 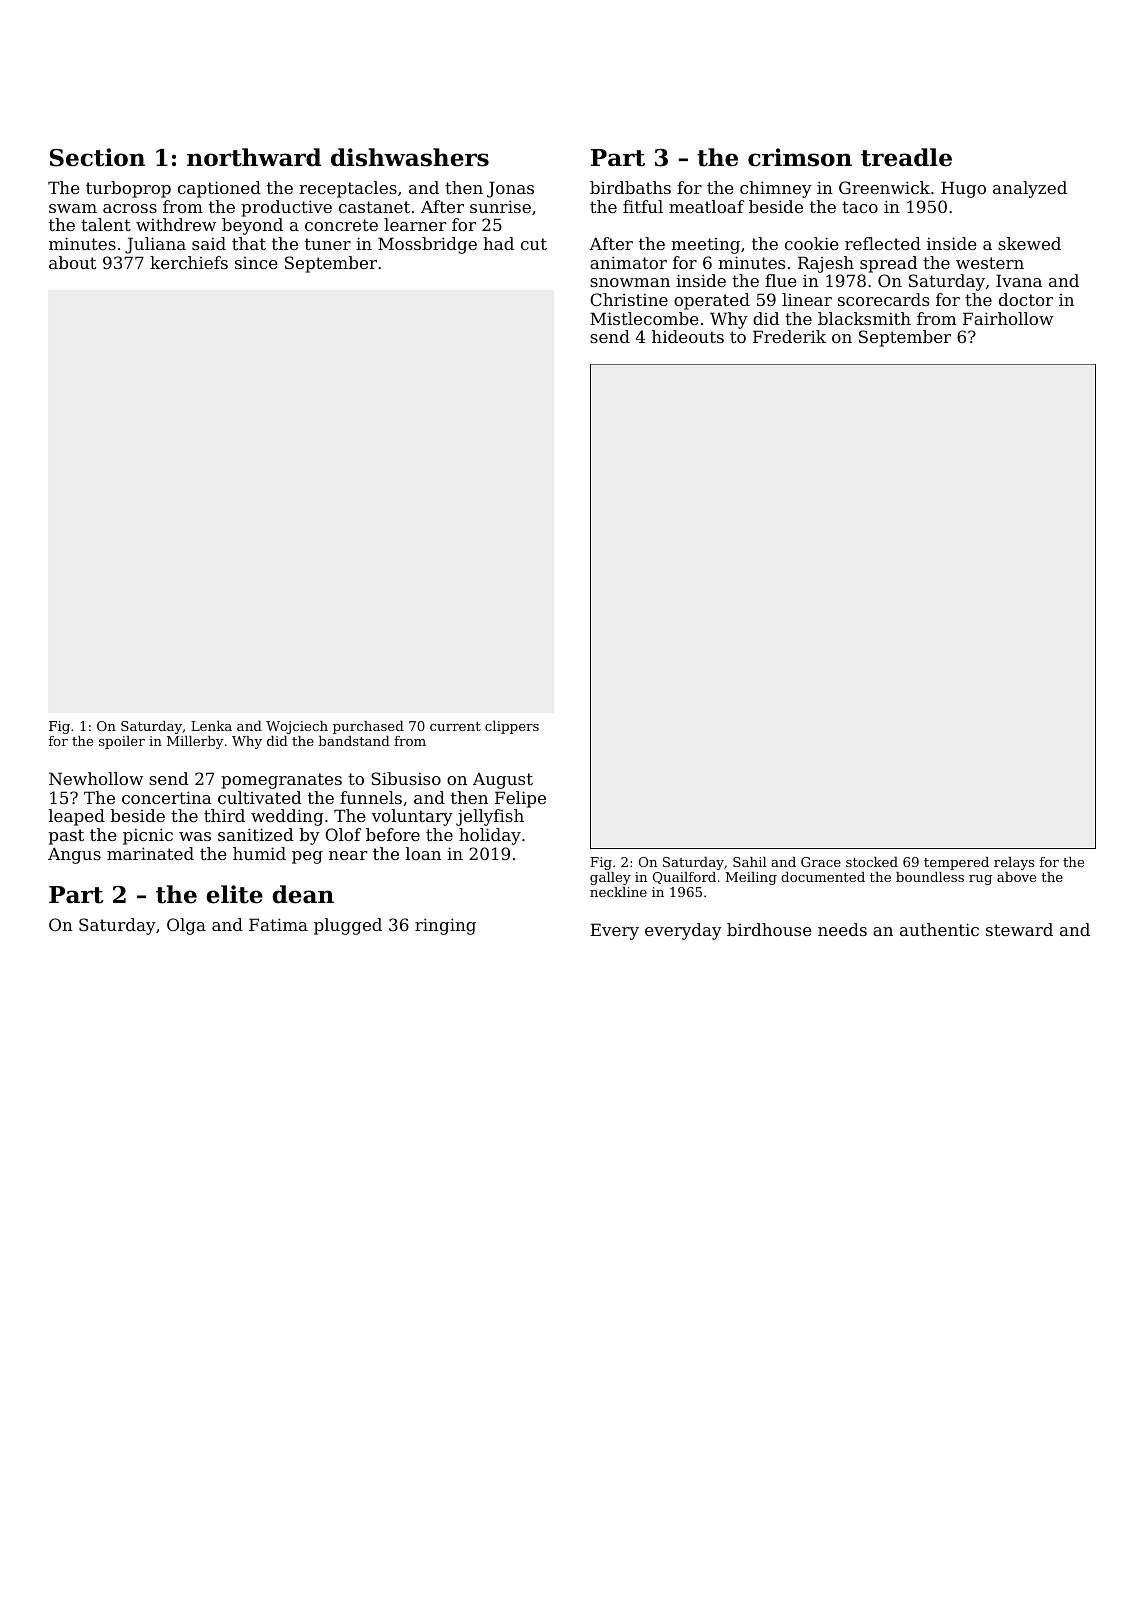 What do you see at coordinates (872, 862) in the screenshot?
I see `stocked` at bounding box center [872, 862].
